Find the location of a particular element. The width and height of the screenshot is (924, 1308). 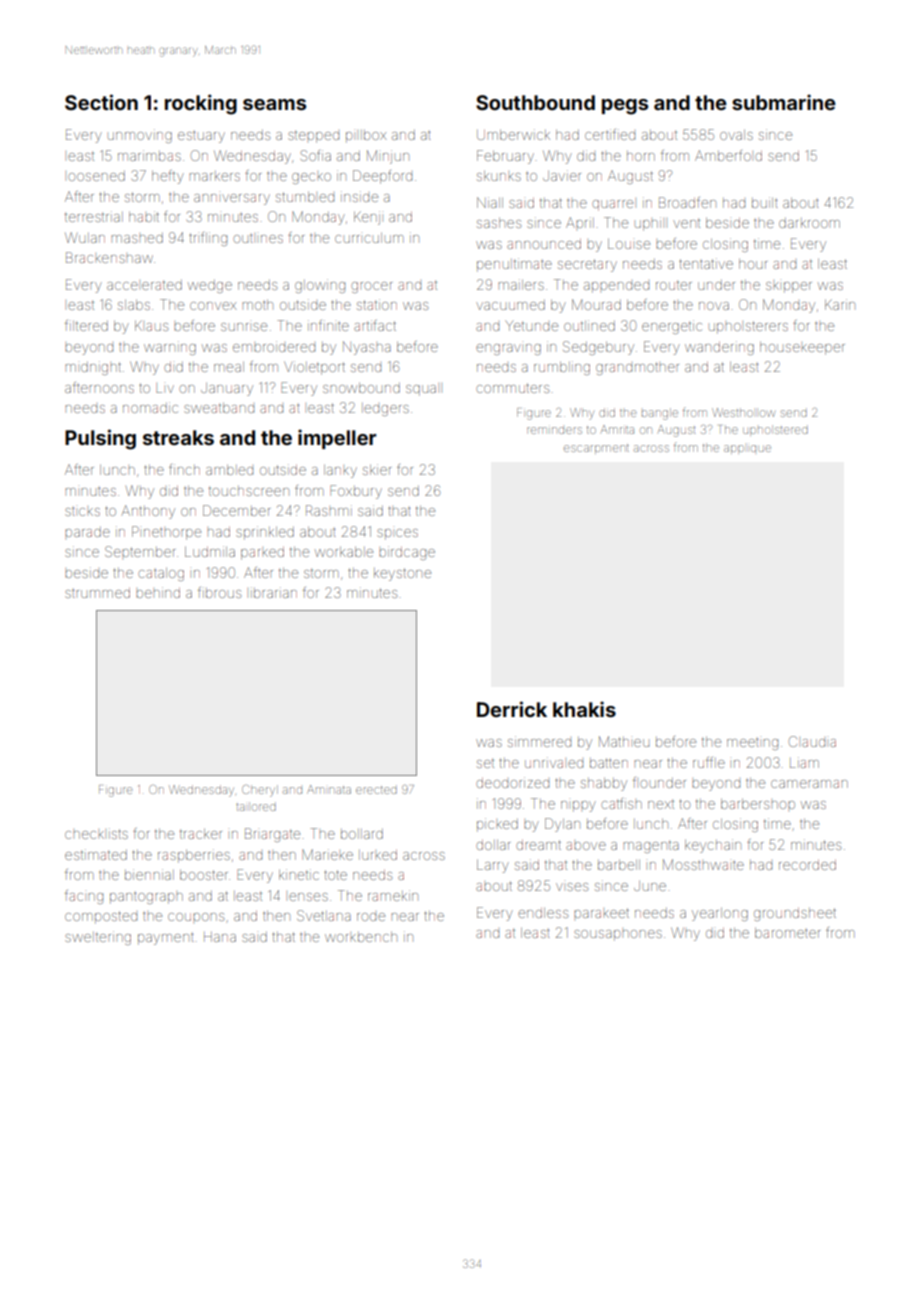

Derrick is located at coordinates (512, 709).
